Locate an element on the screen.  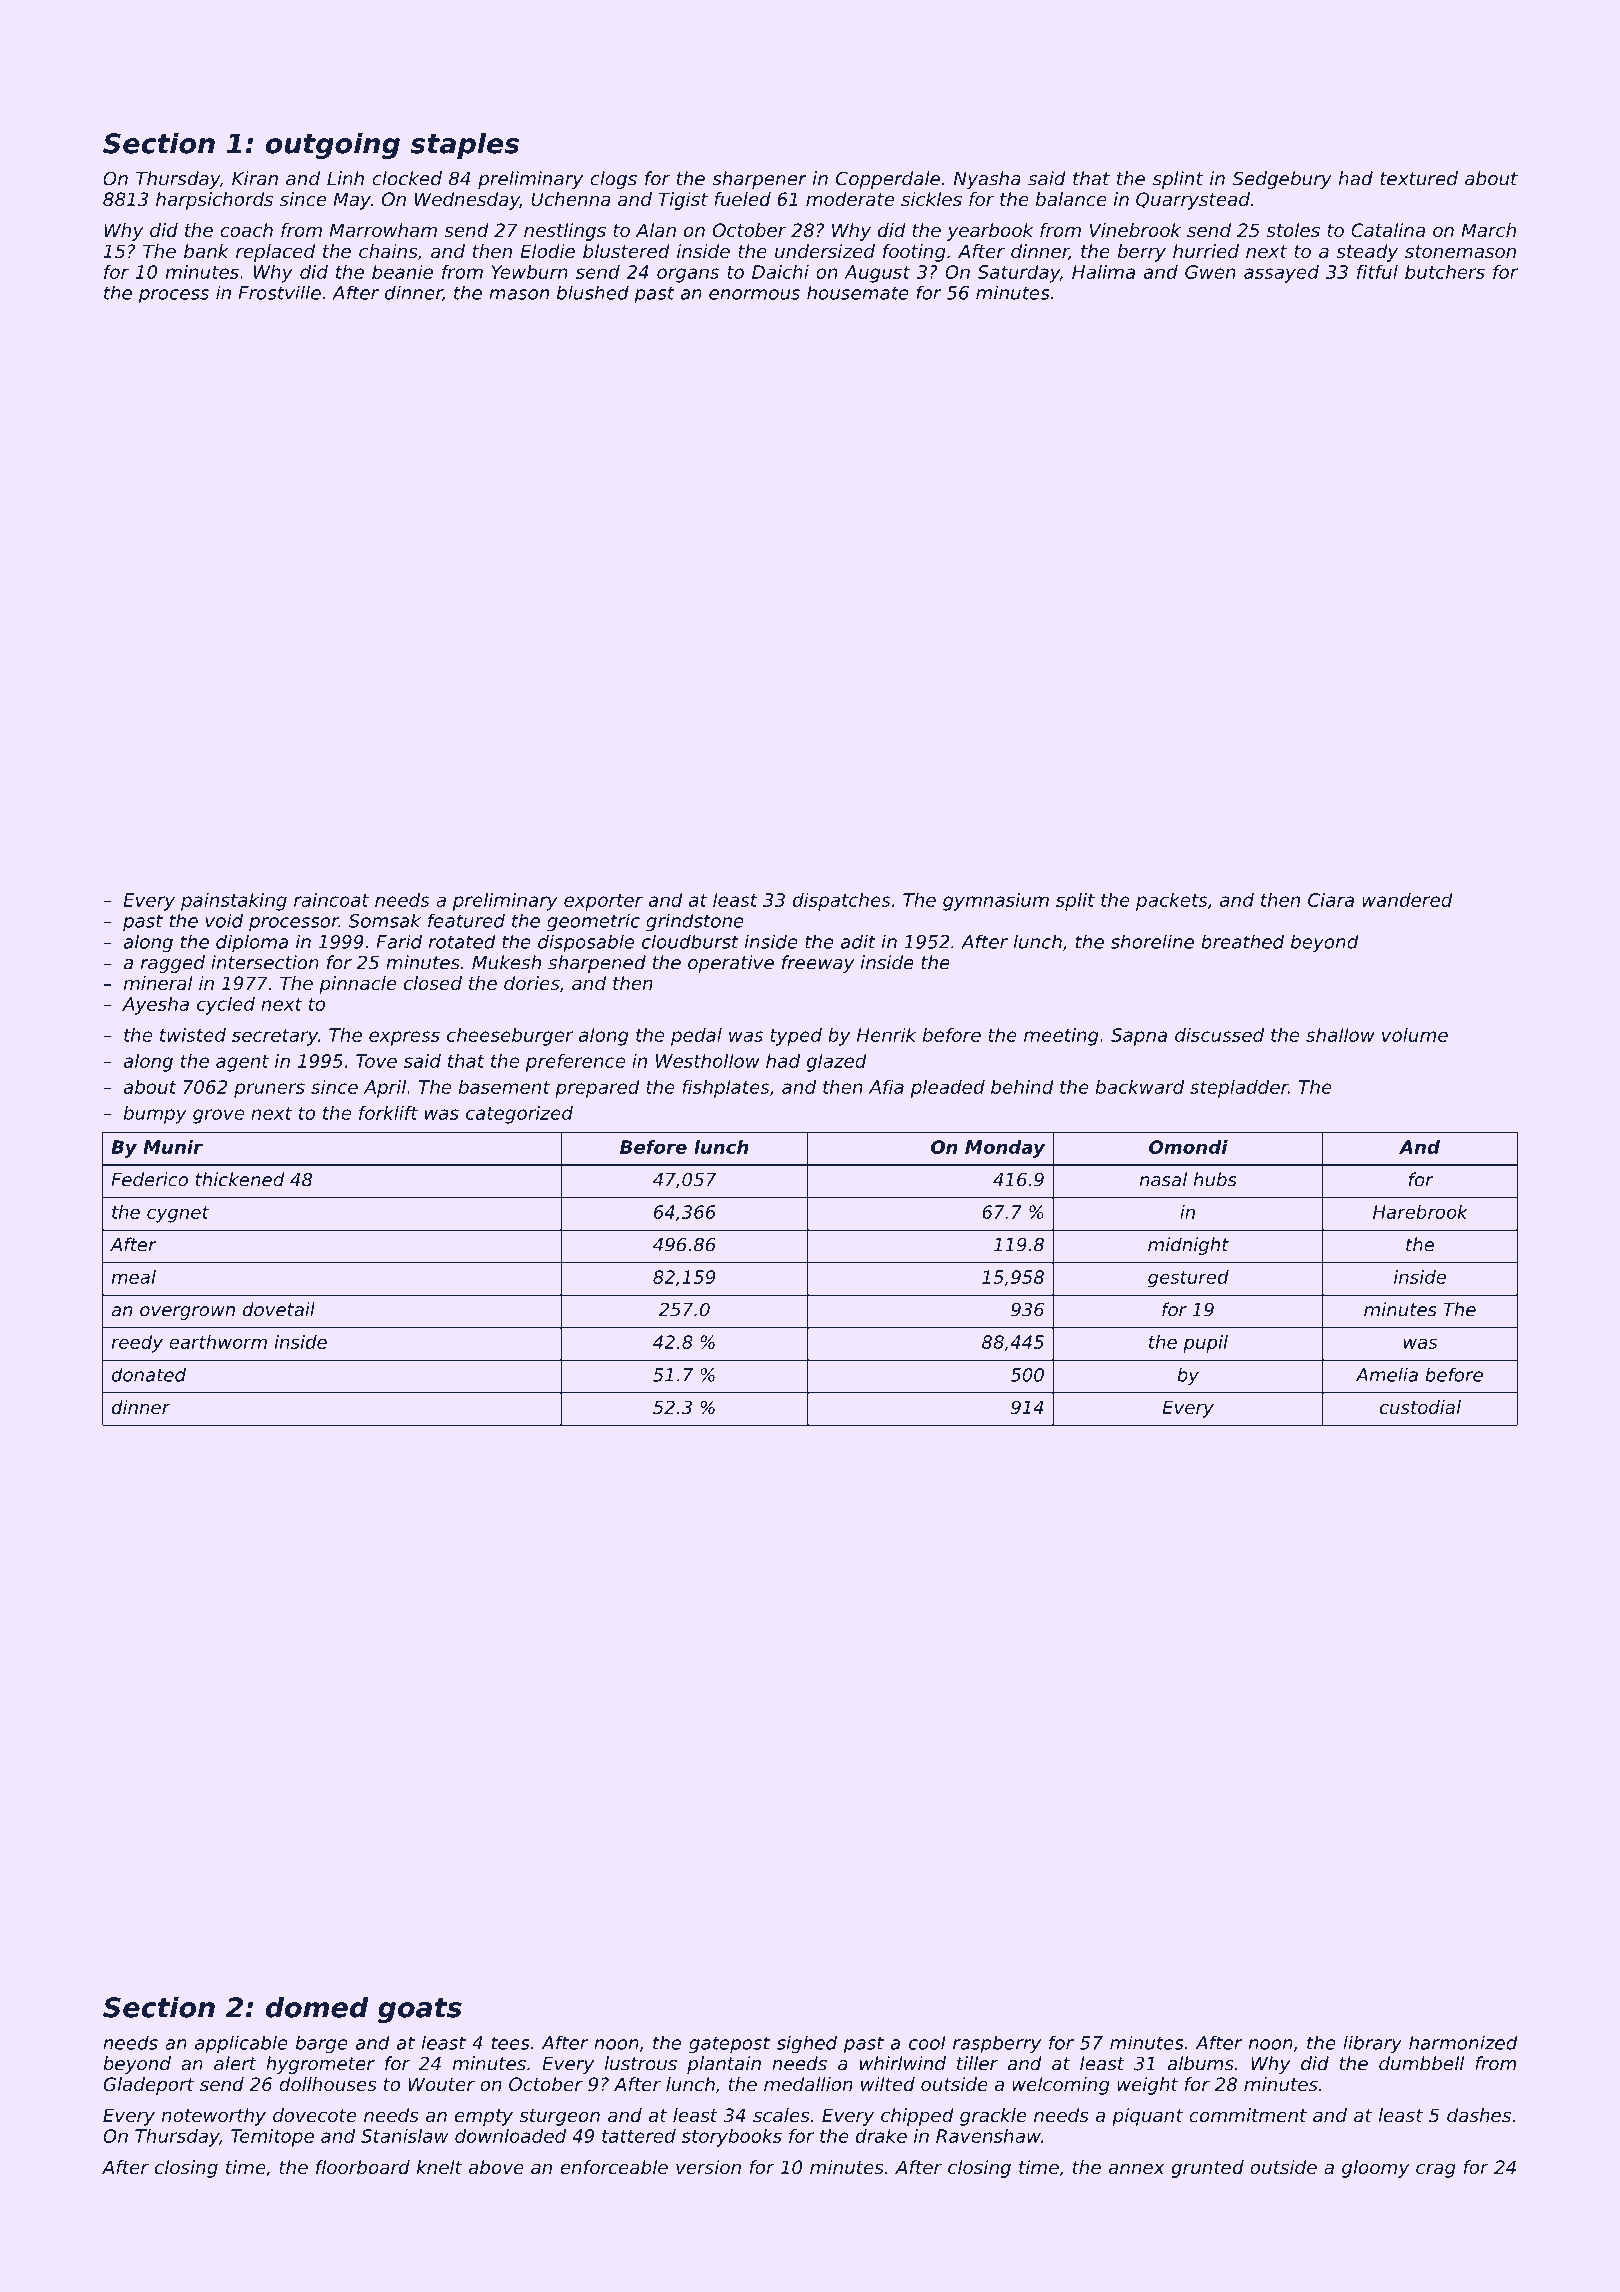
applicable is located at coordinates (241, 2044).
